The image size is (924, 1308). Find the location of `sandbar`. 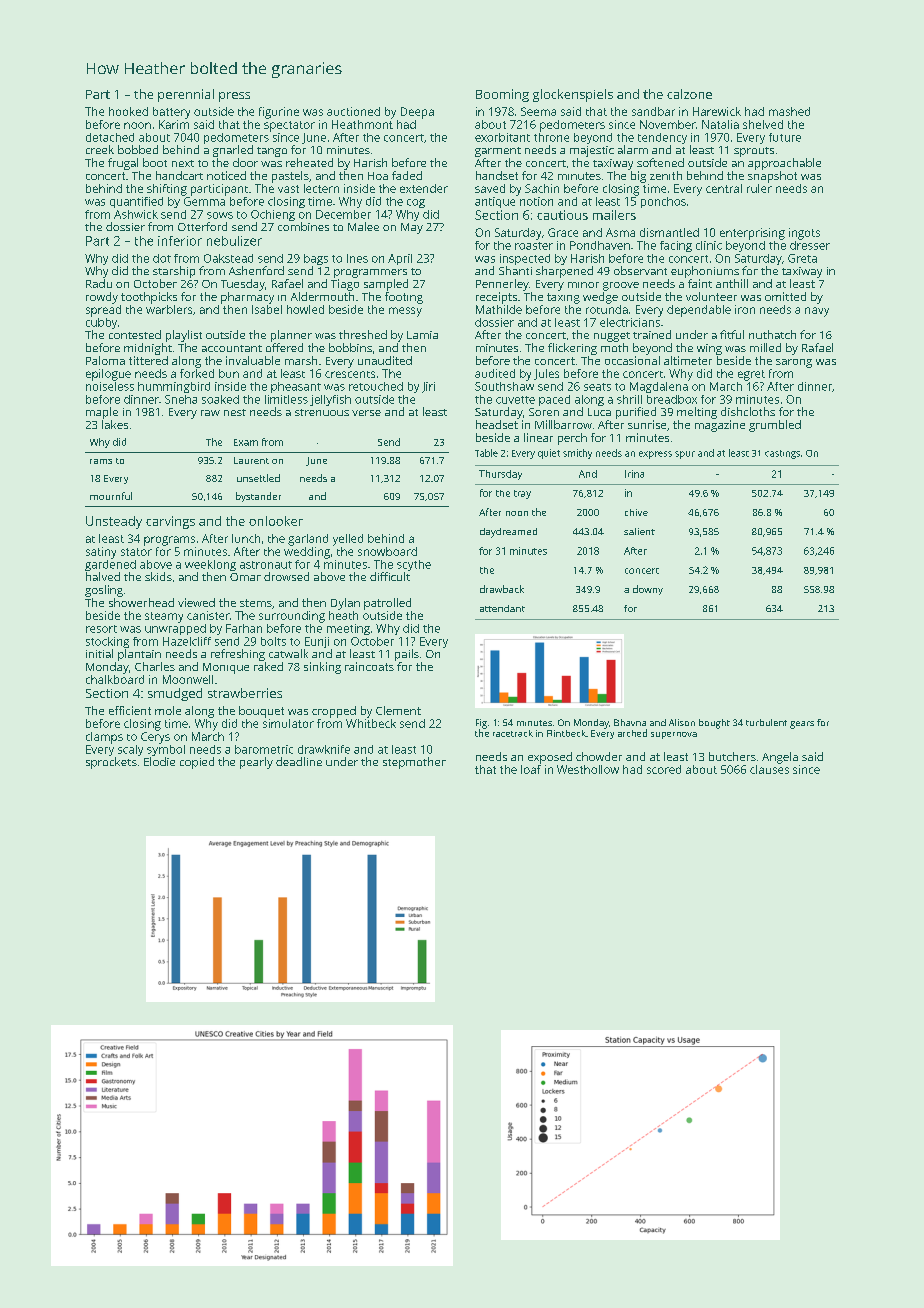

sandbar is located at coordinates (653, 111).
